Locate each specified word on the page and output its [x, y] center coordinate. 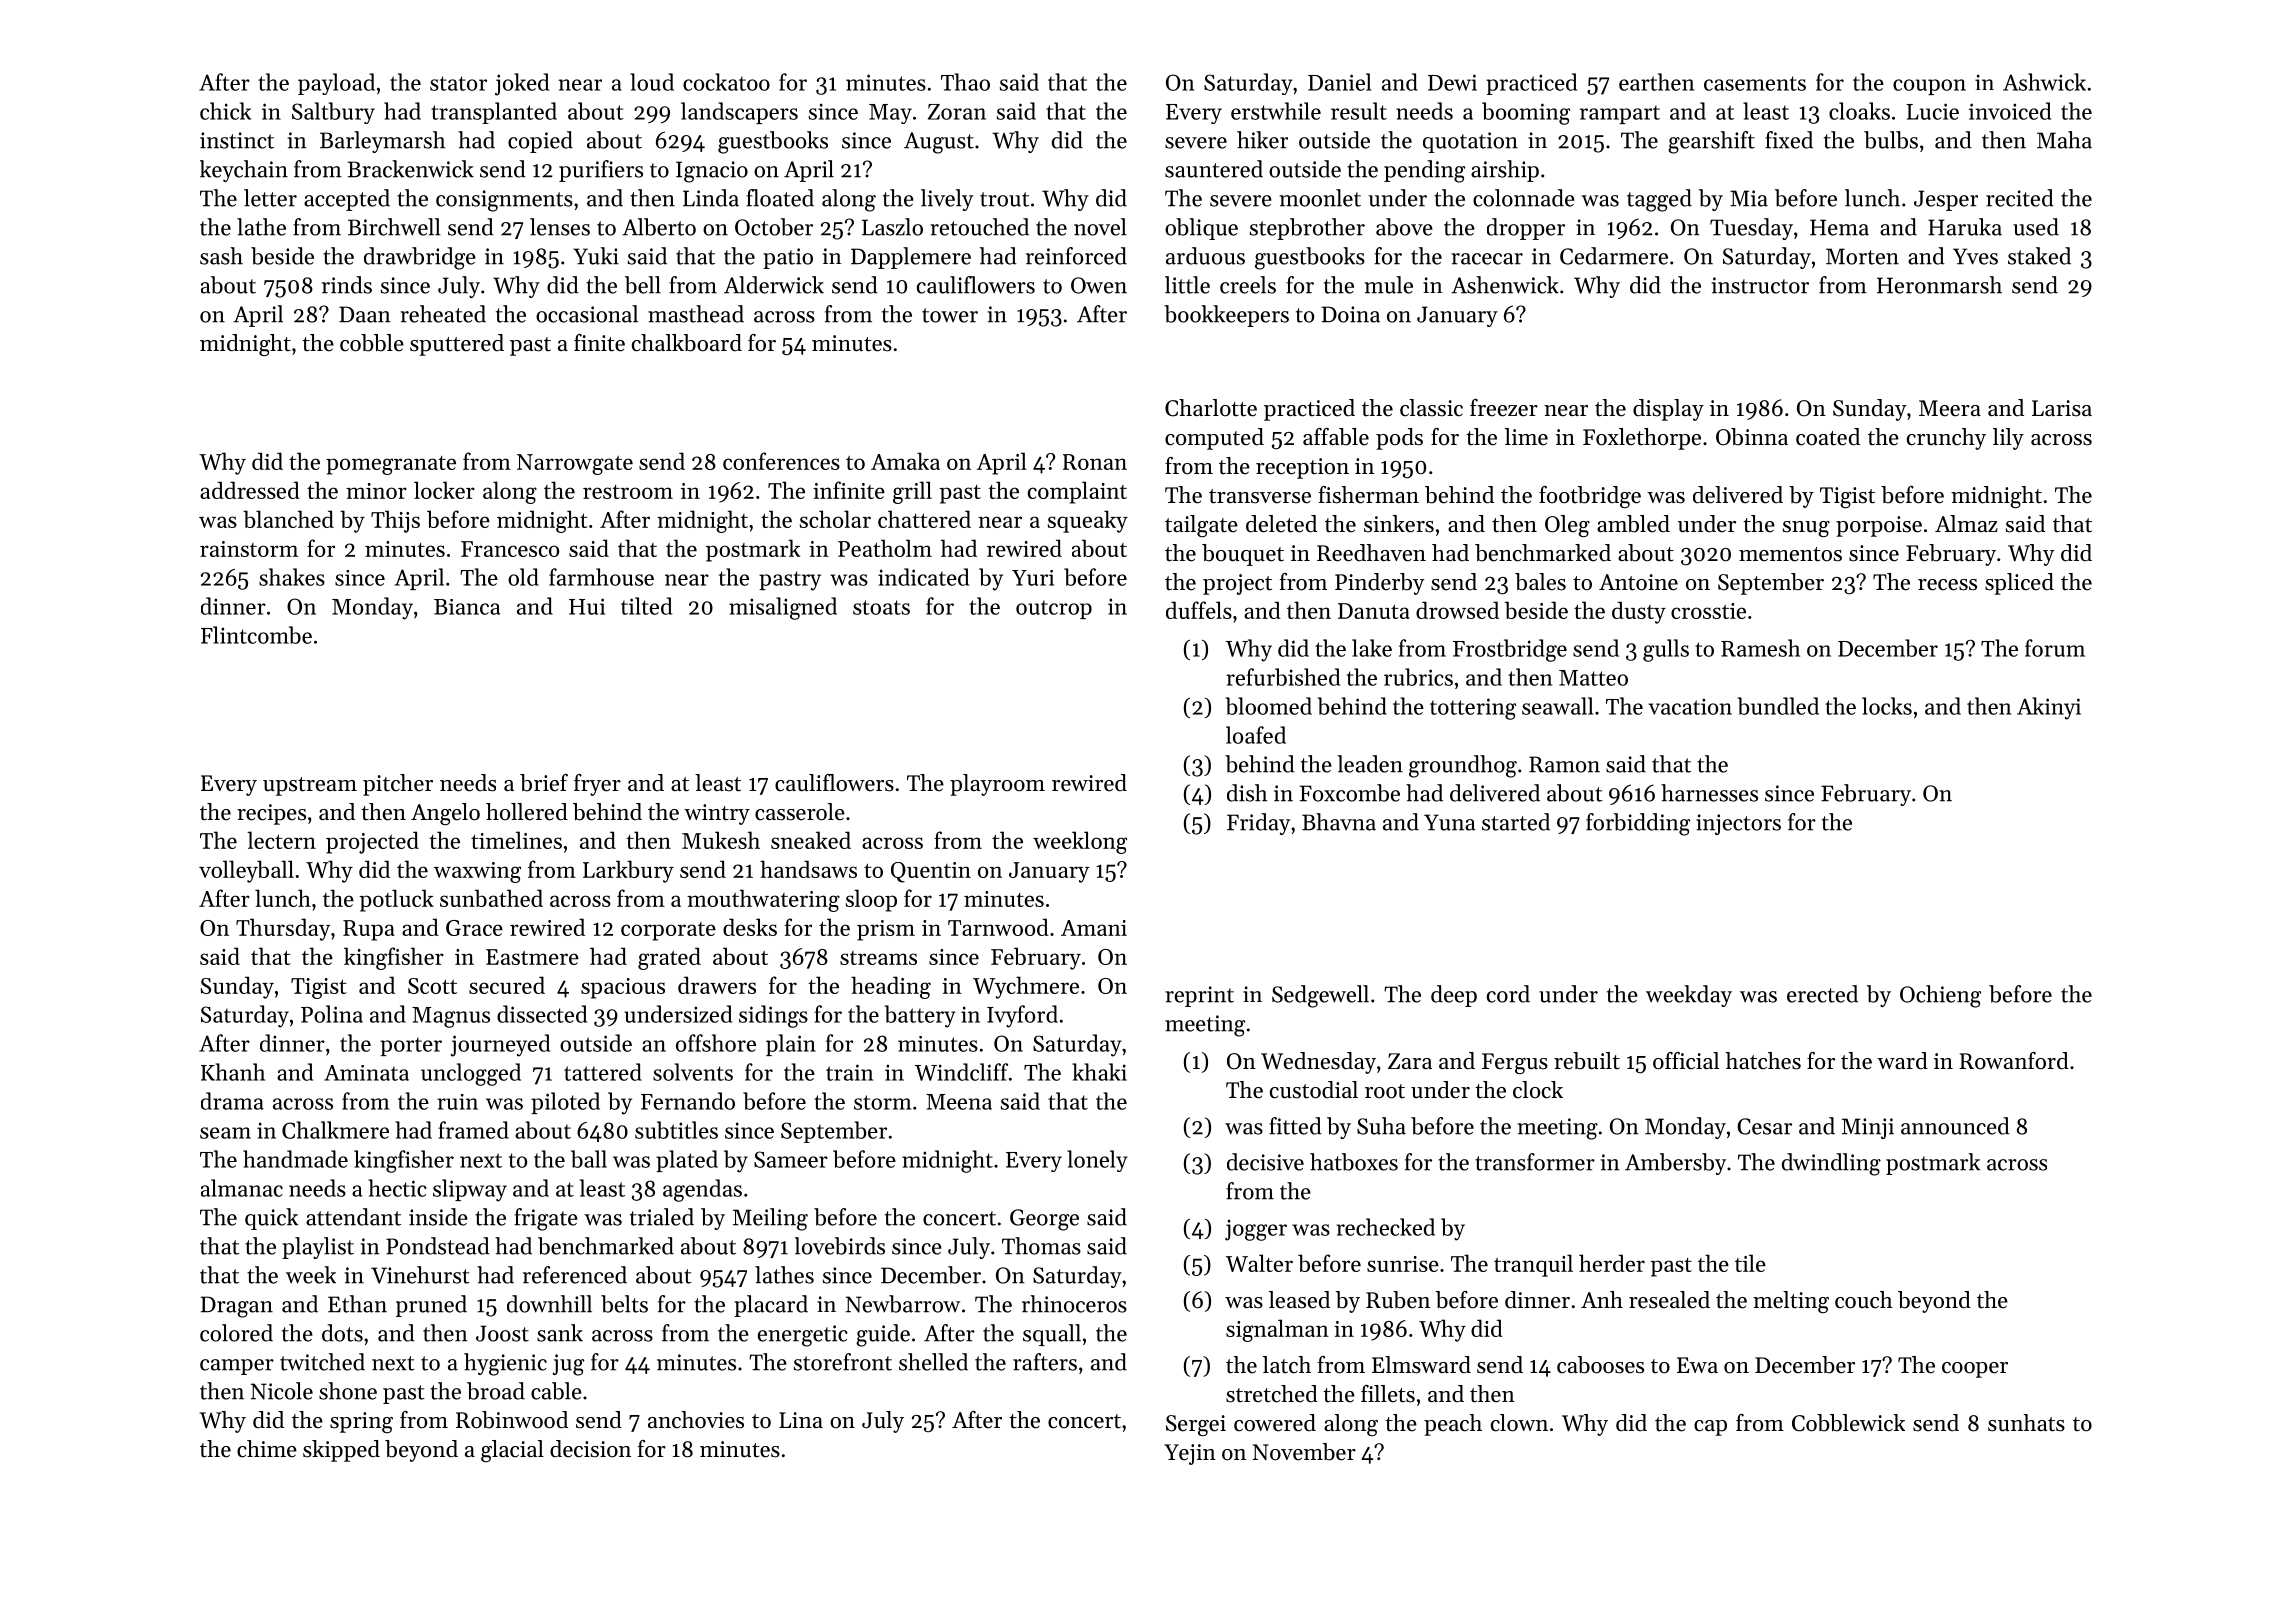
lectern [281, 840]
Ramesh [1760, 648]
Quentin [931, 872]
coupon [1929, 87]
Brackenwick [411, 169]
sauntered [1214, 169]
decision [590, 1449]
